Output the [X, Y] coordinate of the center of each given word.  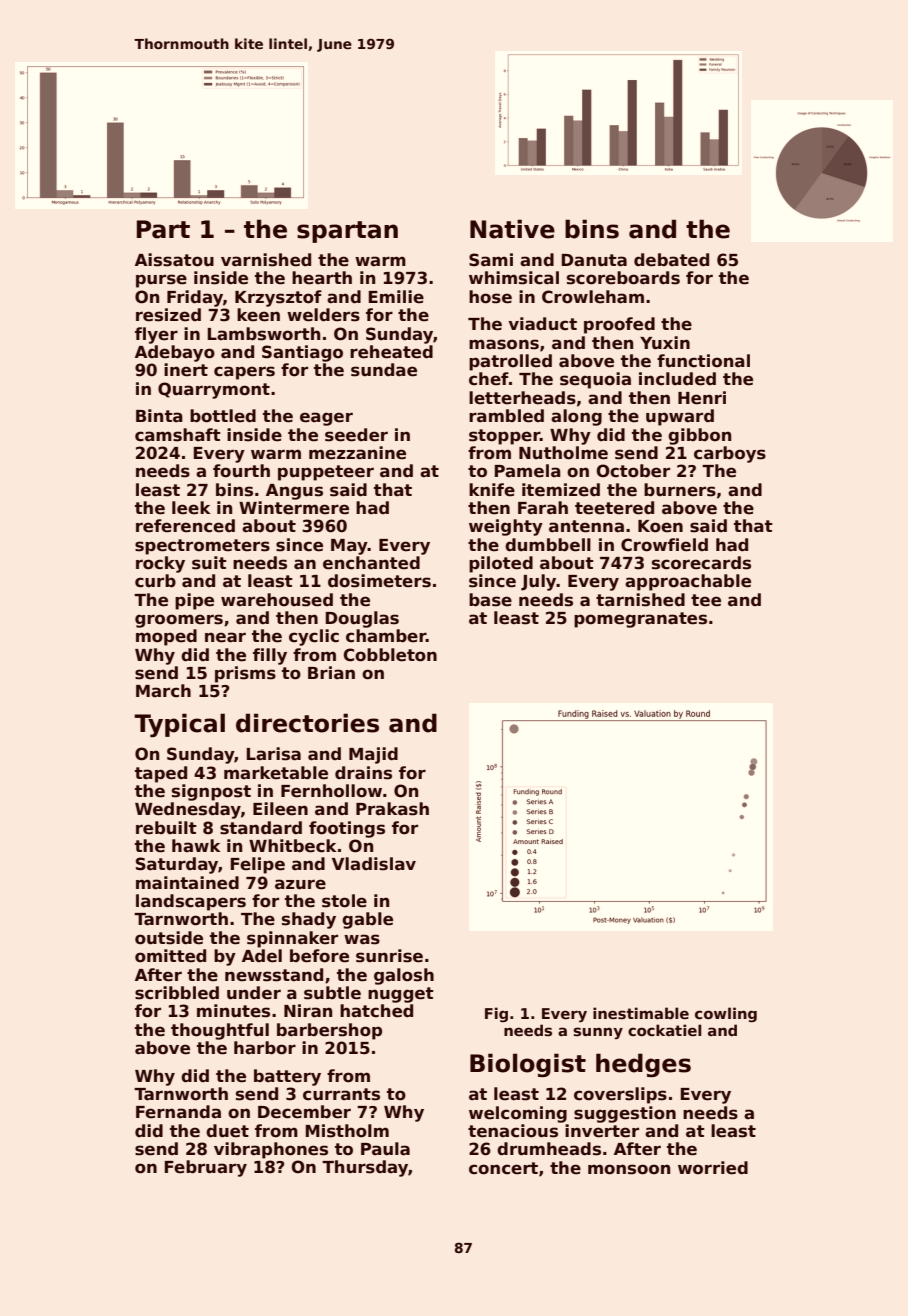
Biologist [528, 1065]
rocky [160, 564]
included [677, 379]
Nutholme [563, 453]
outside [169, 938]
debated [671, 260]
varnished [266, 260]
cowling [726, 1014]
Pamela [528, 471]
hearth [322, 278]
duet [227, 1131]
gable [367, 920]
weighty [506, 527]
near [225, 637]
